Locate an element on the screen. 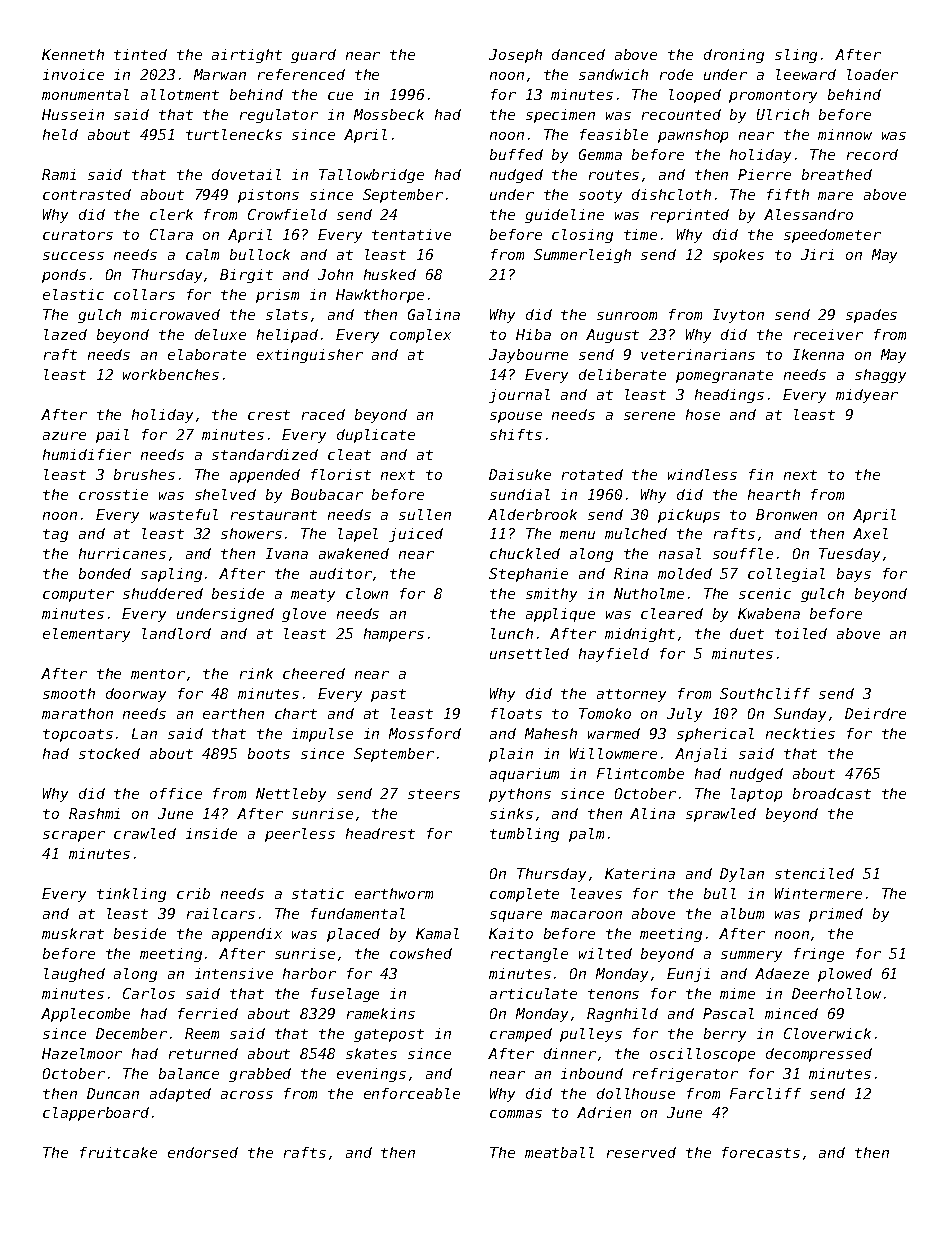 The height and width of the screenshot is (1233, 952). pistons is located at coordinates (268, 196).
